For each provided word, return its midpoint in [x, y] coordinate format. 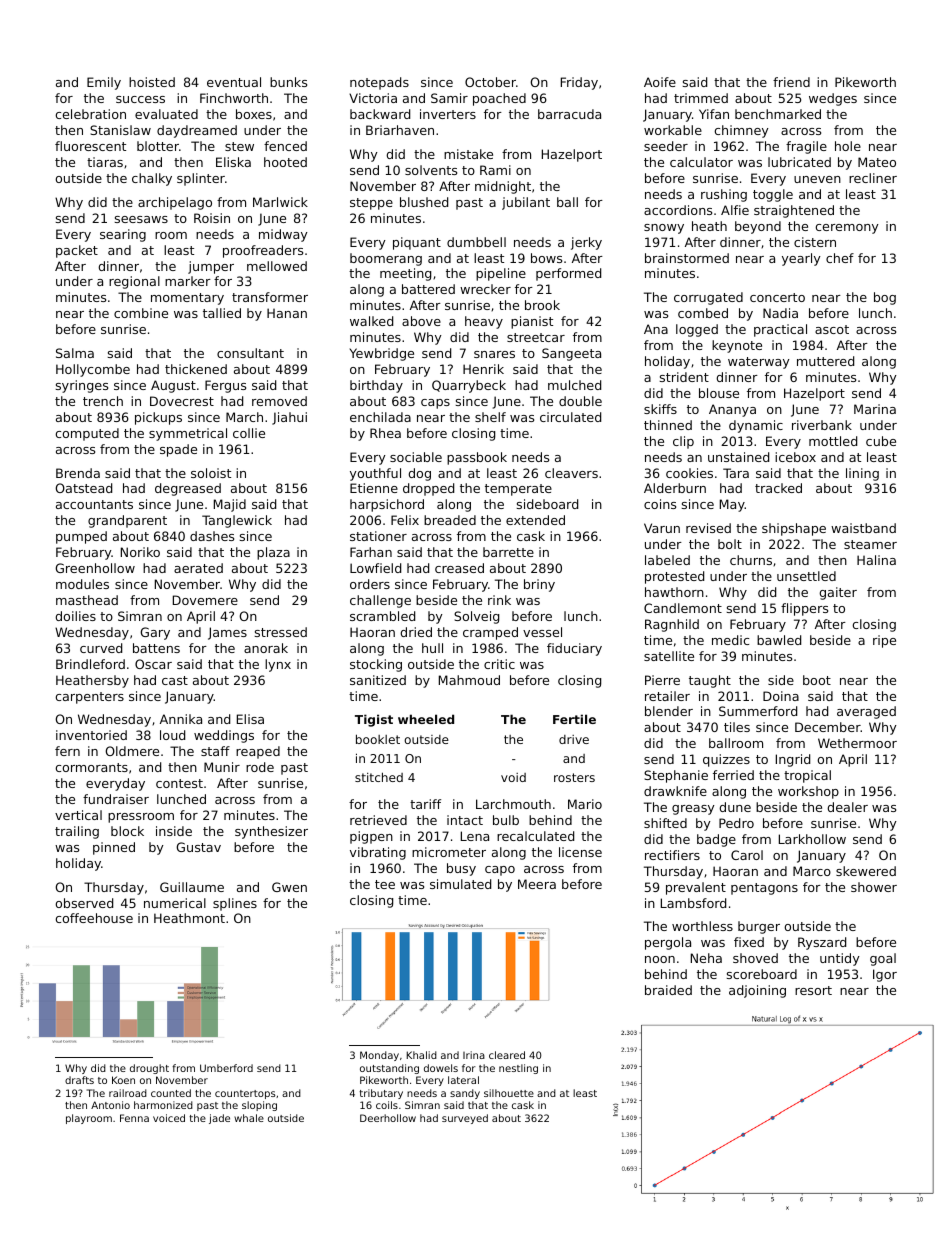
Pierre [662, 680]
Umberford [226, 1068]
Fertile [574, 719]
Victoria [373, 98]
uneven [817, 179]
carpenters [89, 698]
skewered [866, 871]
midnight [503, 187]
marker [188, 281]
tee [385, 884]
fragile [806, 147]
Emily [104, 83]
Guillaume [192, 887]
